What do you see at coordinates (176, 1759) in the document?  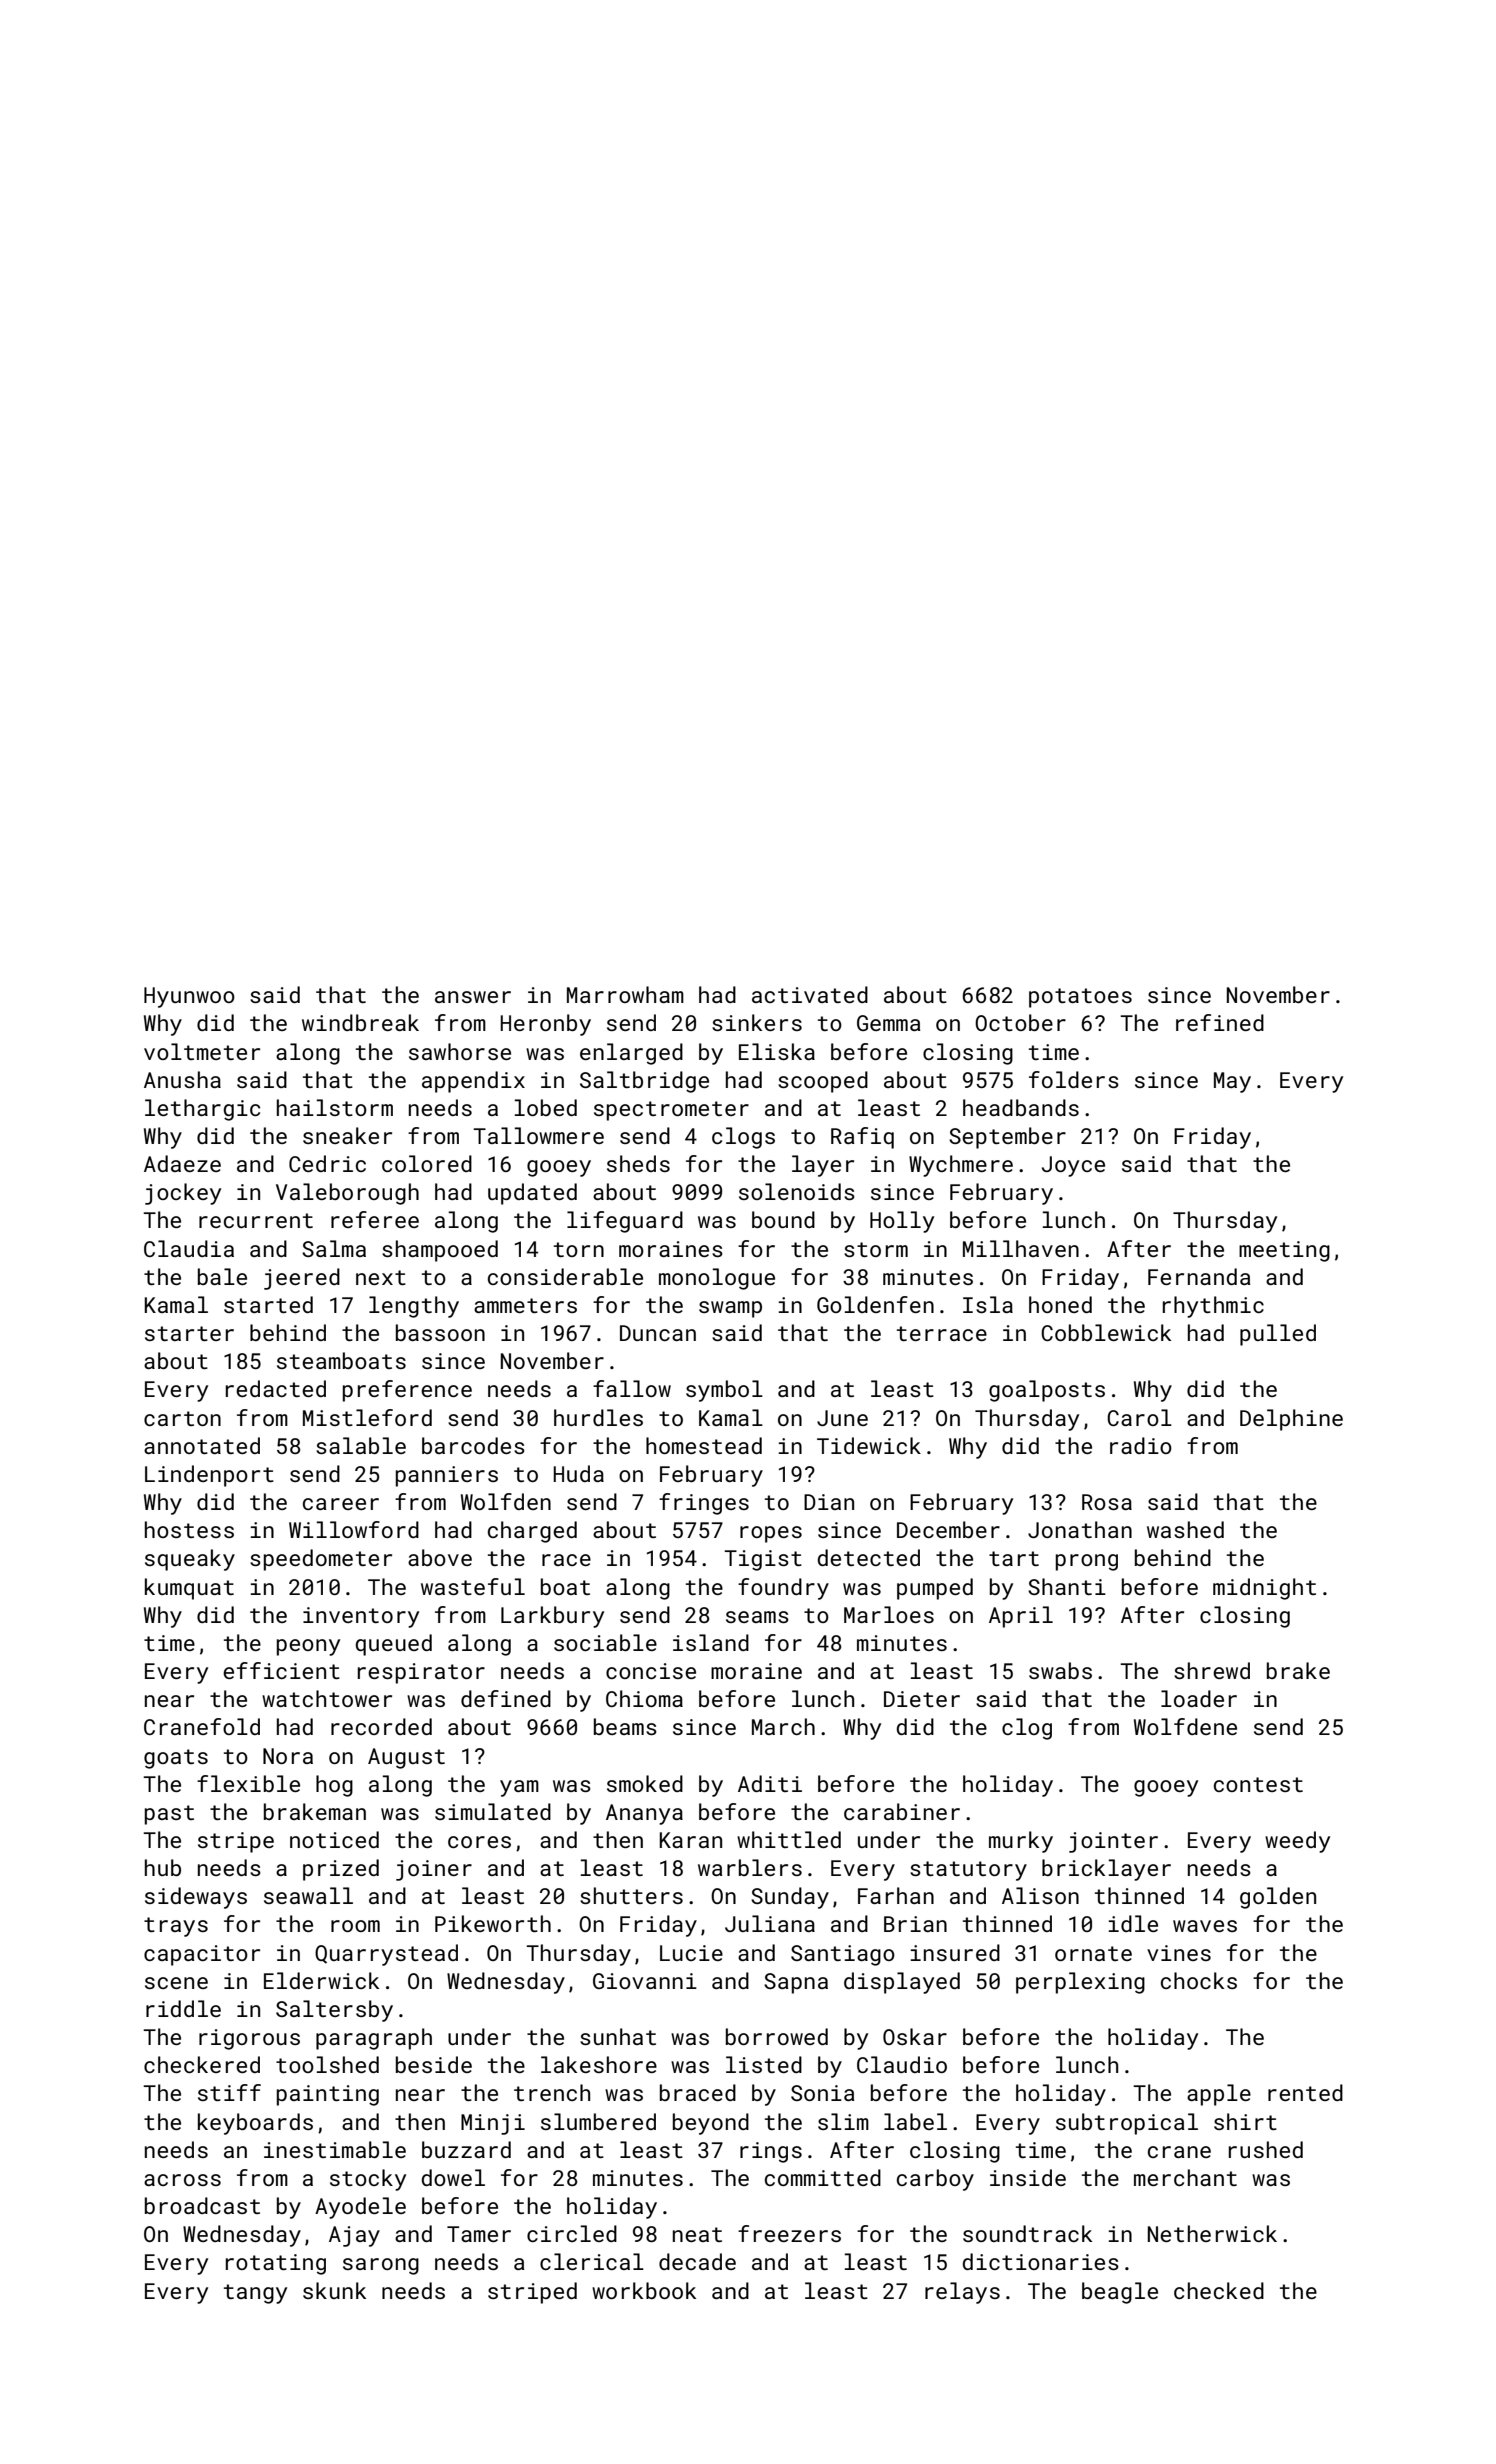 I see `goats` at bounding box center [176, 1759].
